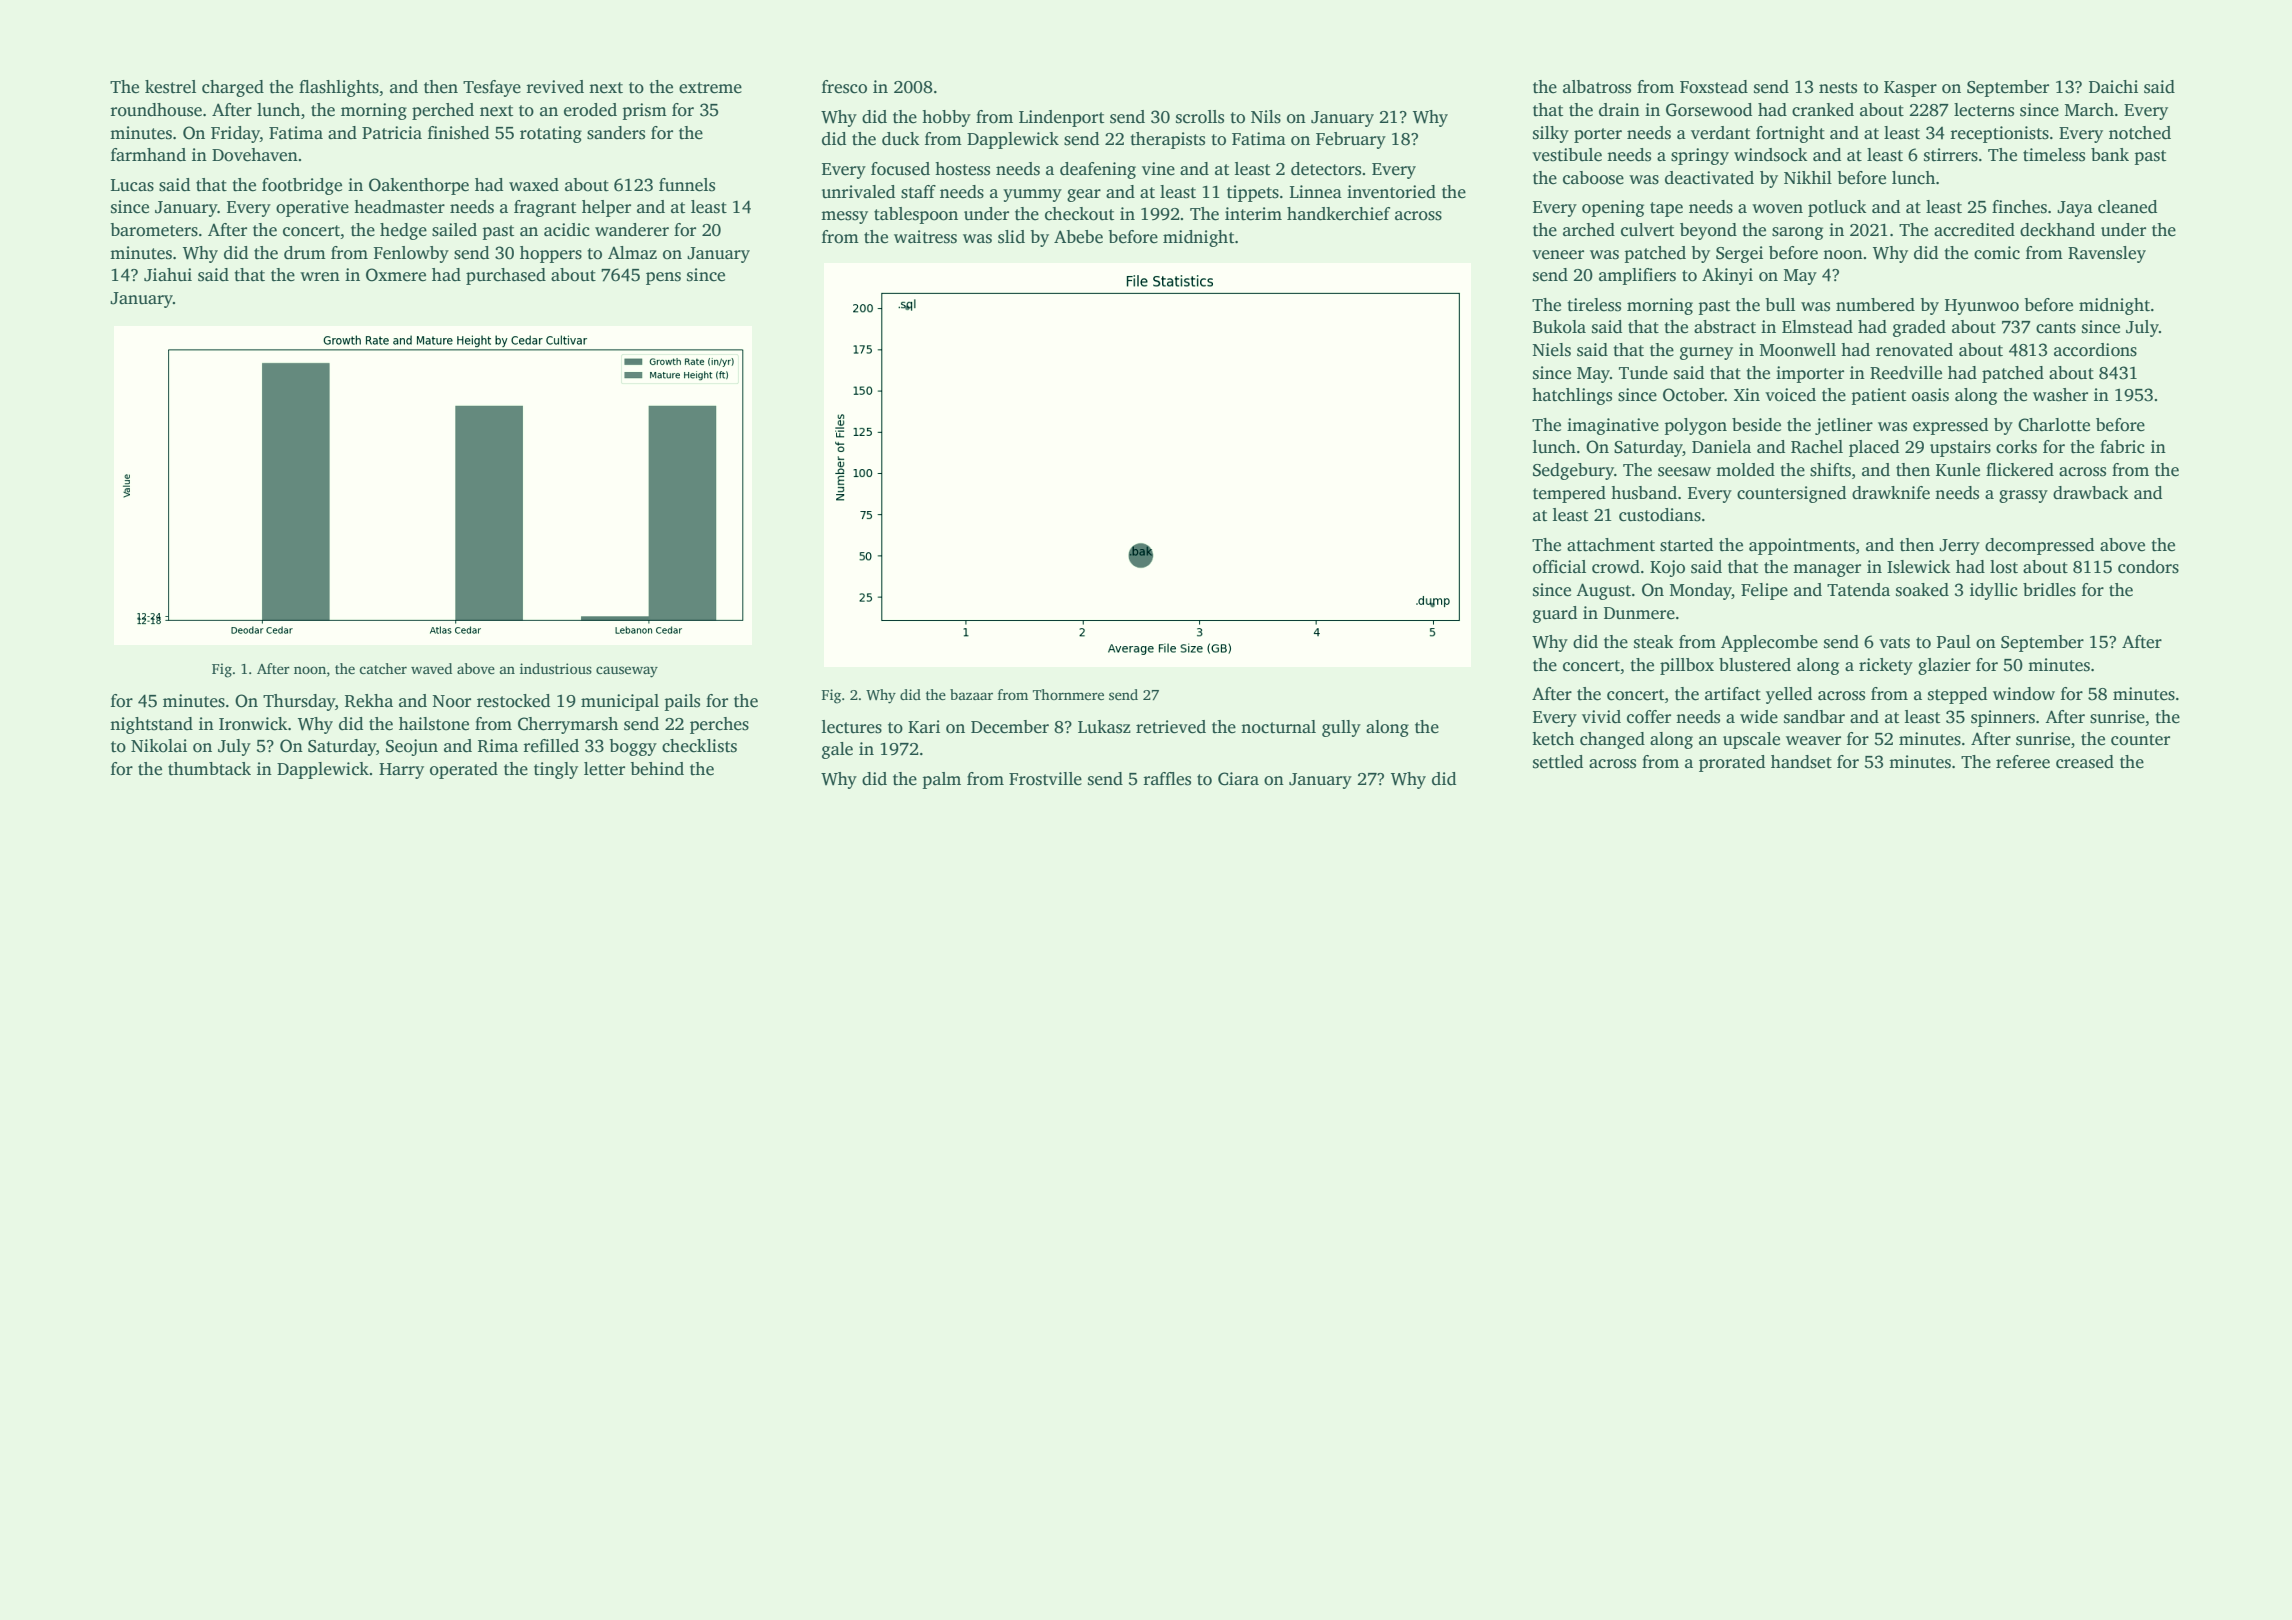 The width and height of the document is (2292, 1620). Describe the element at coordinates (1573, 471) in the document. I see `Sedgebury` at that location.
